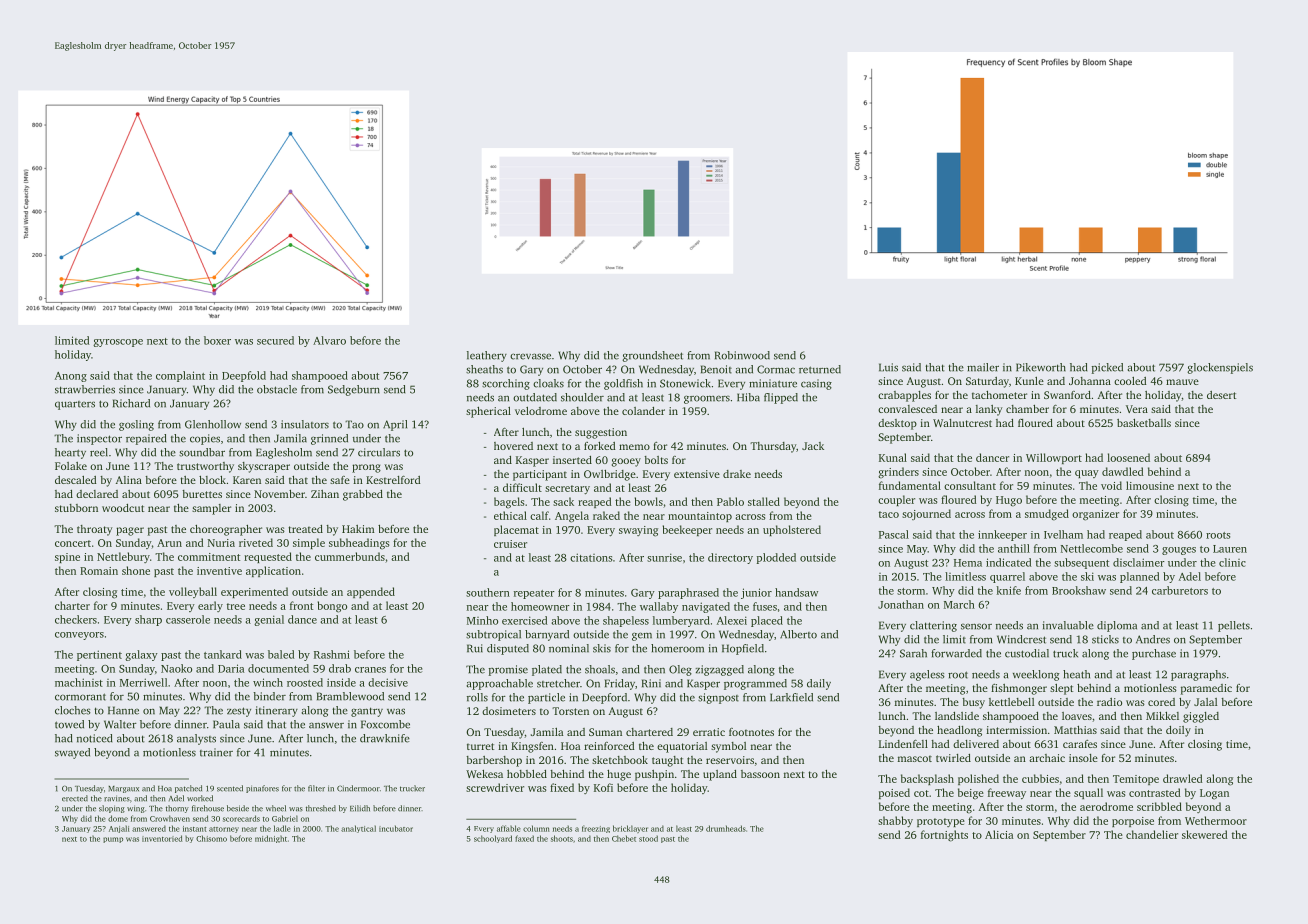 The width and height of the document is (1308, 924). I want to click on secured, so click(275, 340).
